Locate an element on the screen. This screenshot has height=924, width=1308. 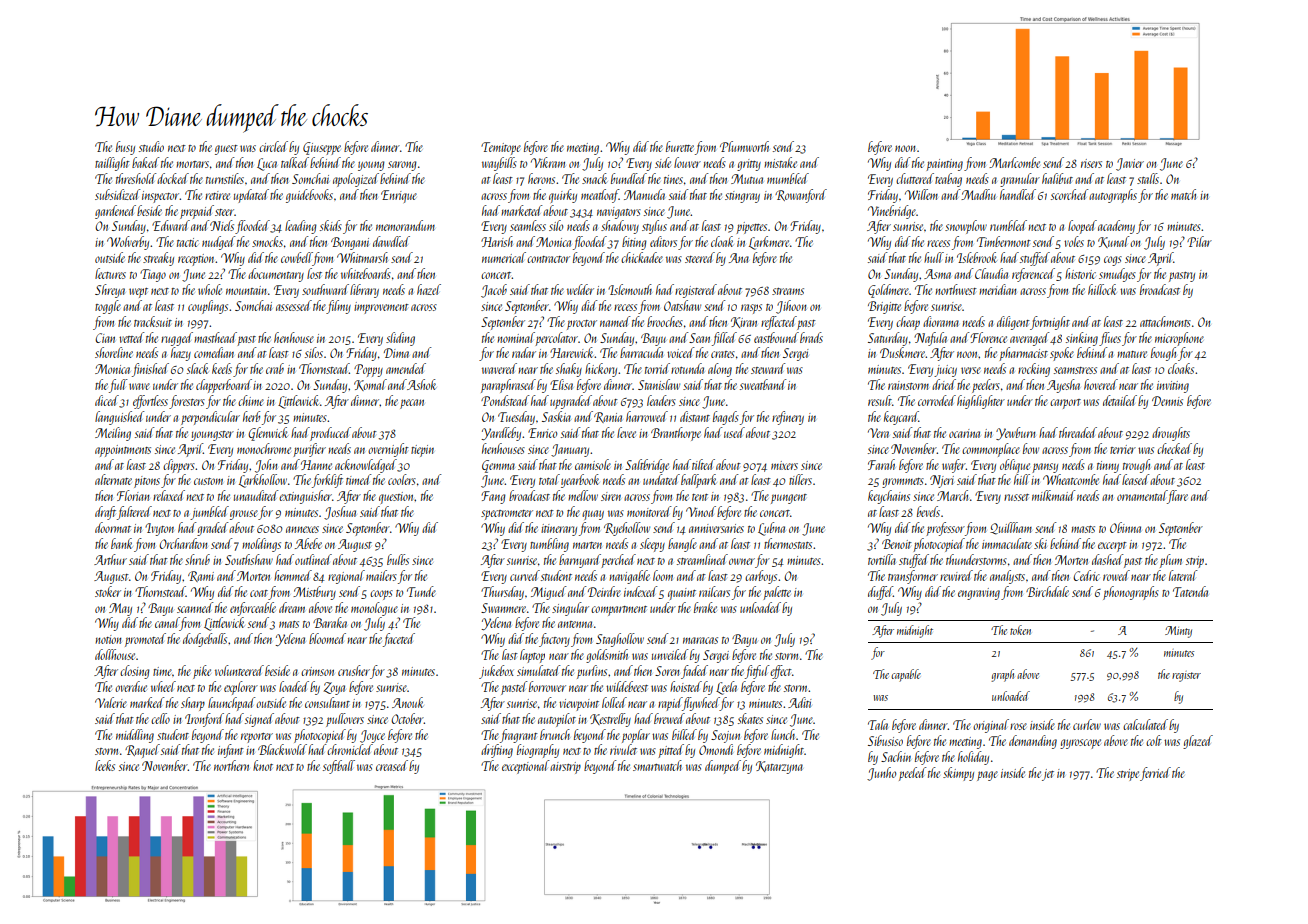
Baraka is located at coordinates (330, 622).
